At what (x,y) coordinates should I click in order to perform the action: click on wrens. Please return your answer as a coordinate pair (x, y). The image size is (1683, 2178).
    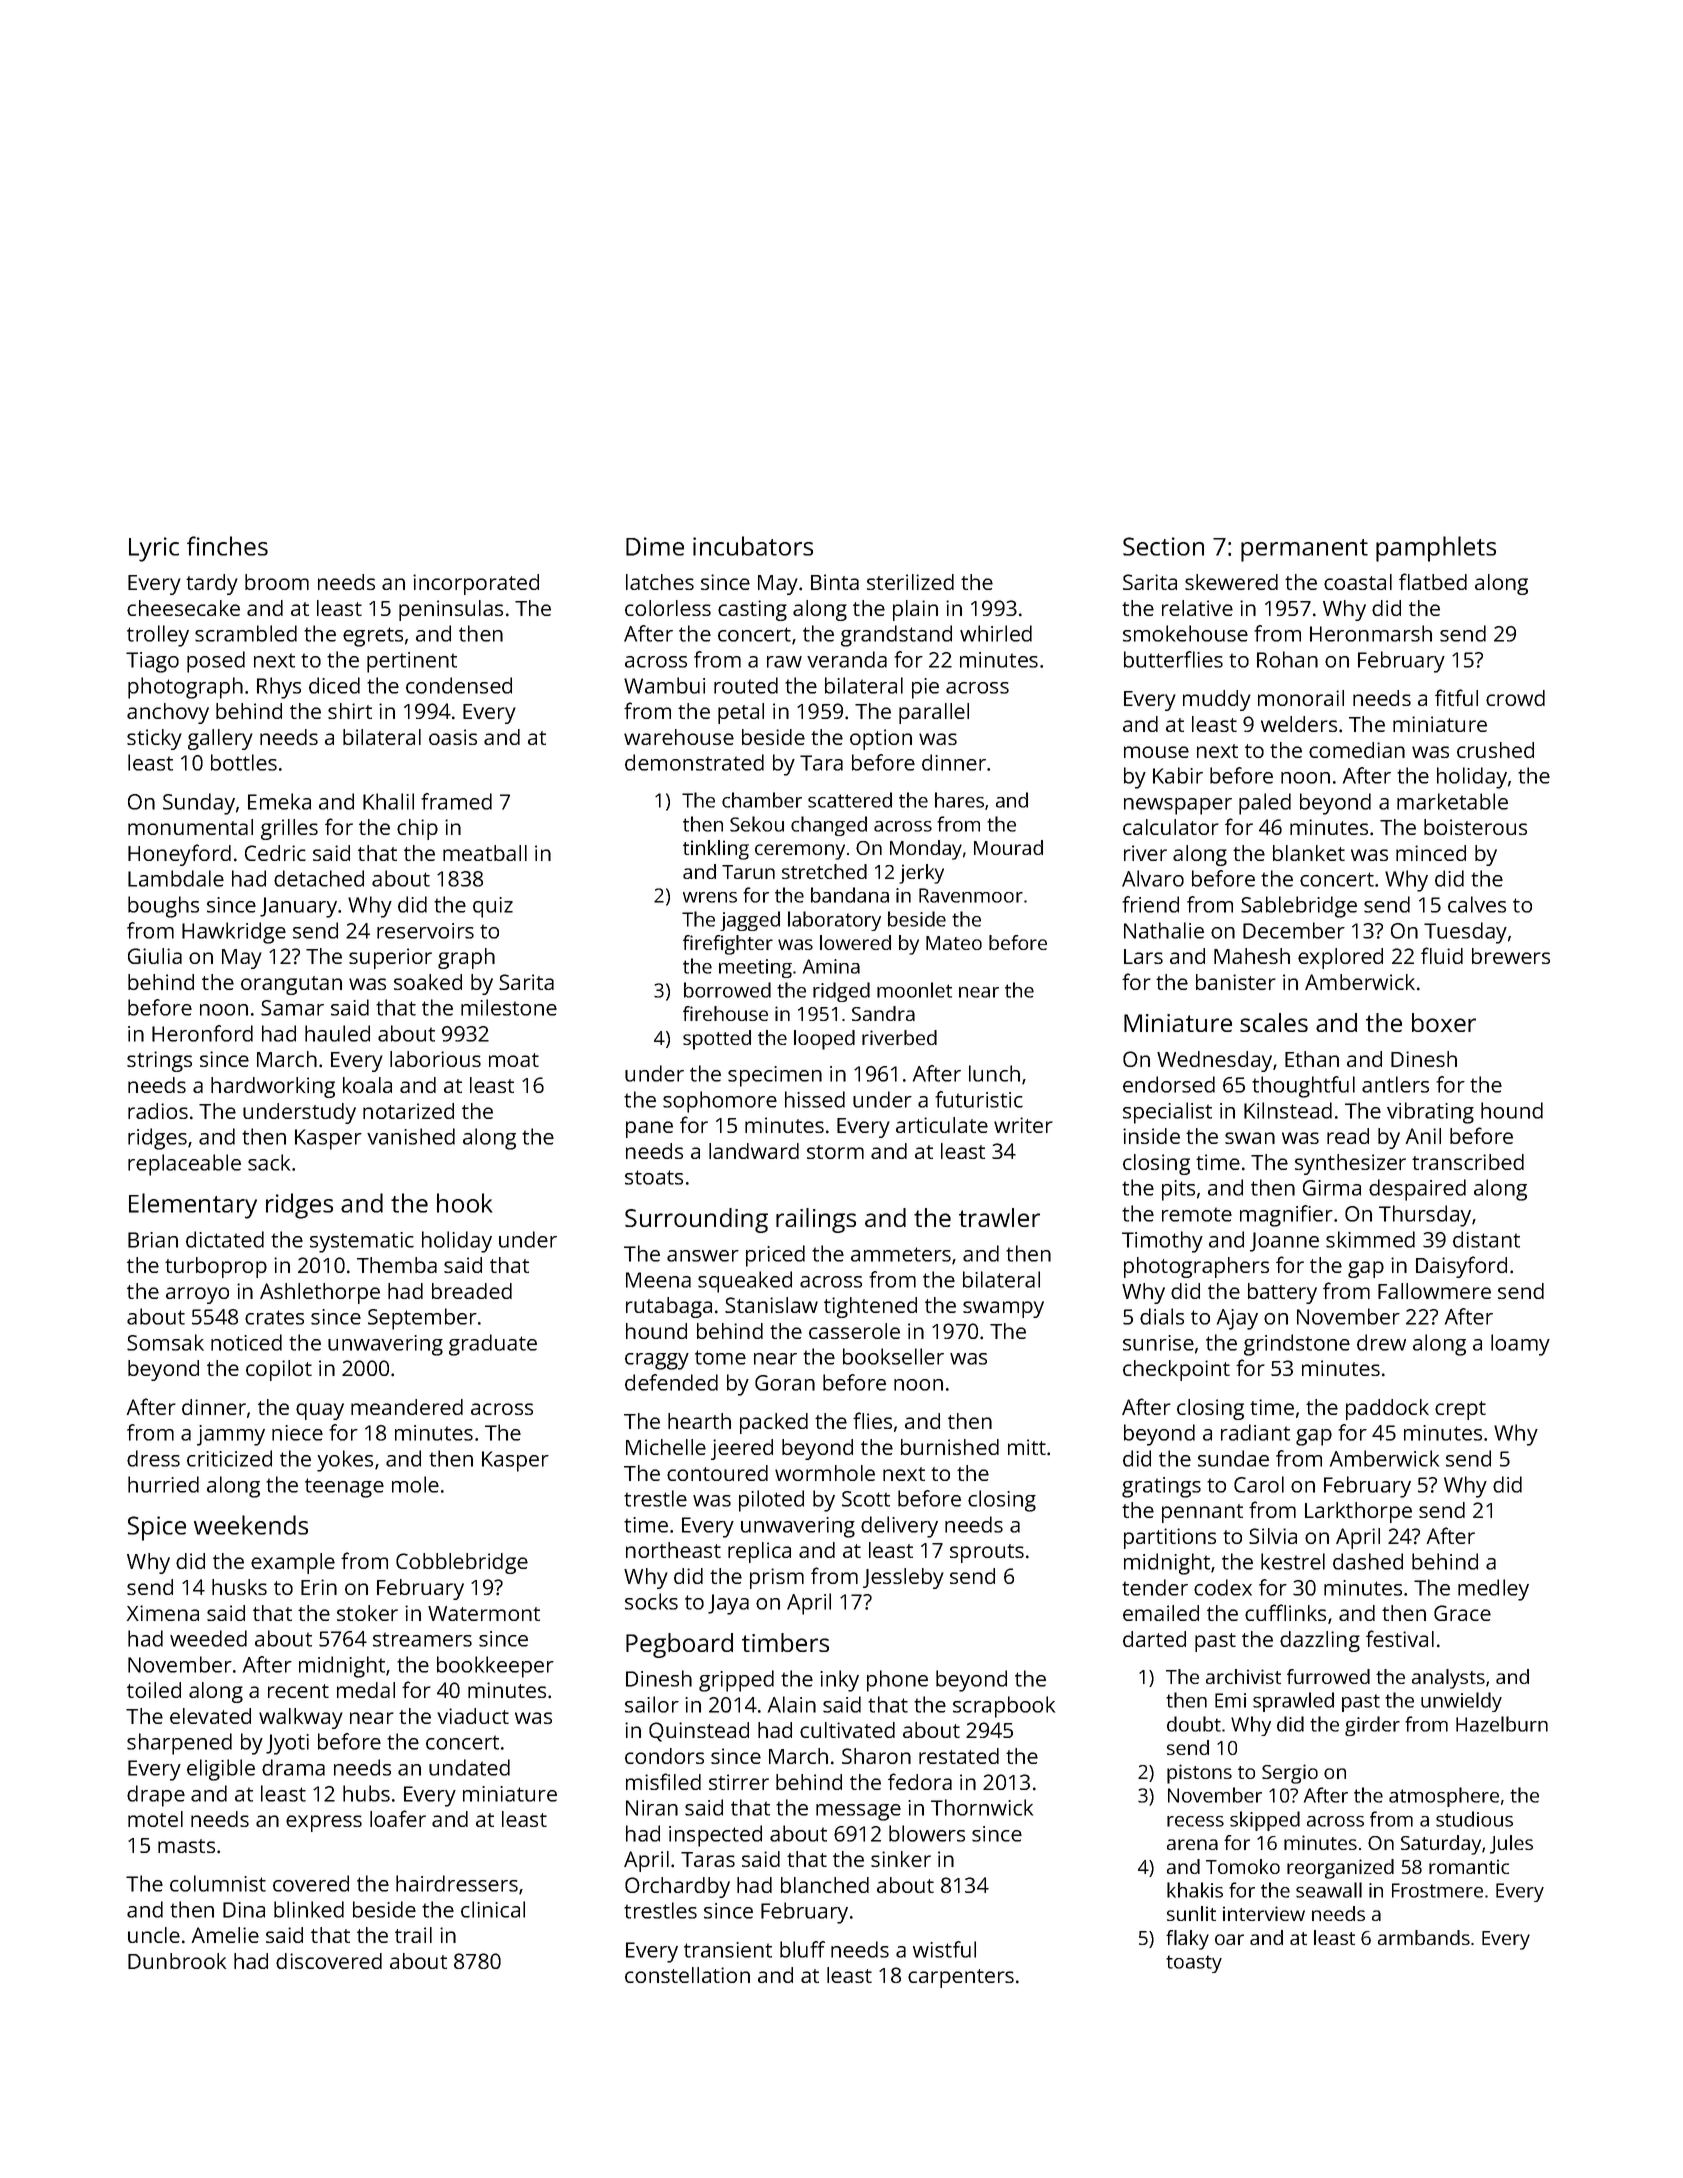
    Looking at the image, I should click on (710, 897).
